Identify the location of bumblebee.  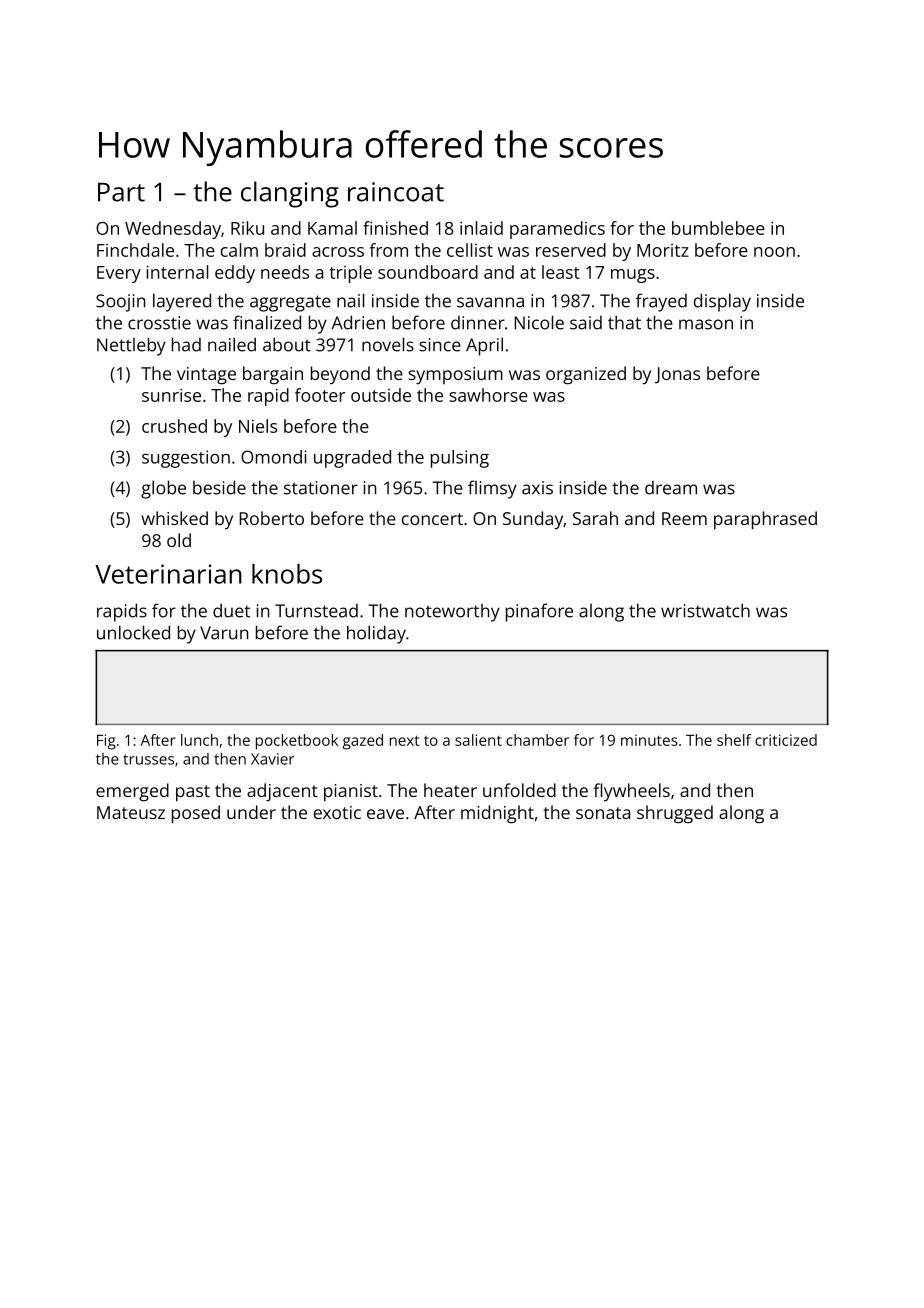
(718, 228).
